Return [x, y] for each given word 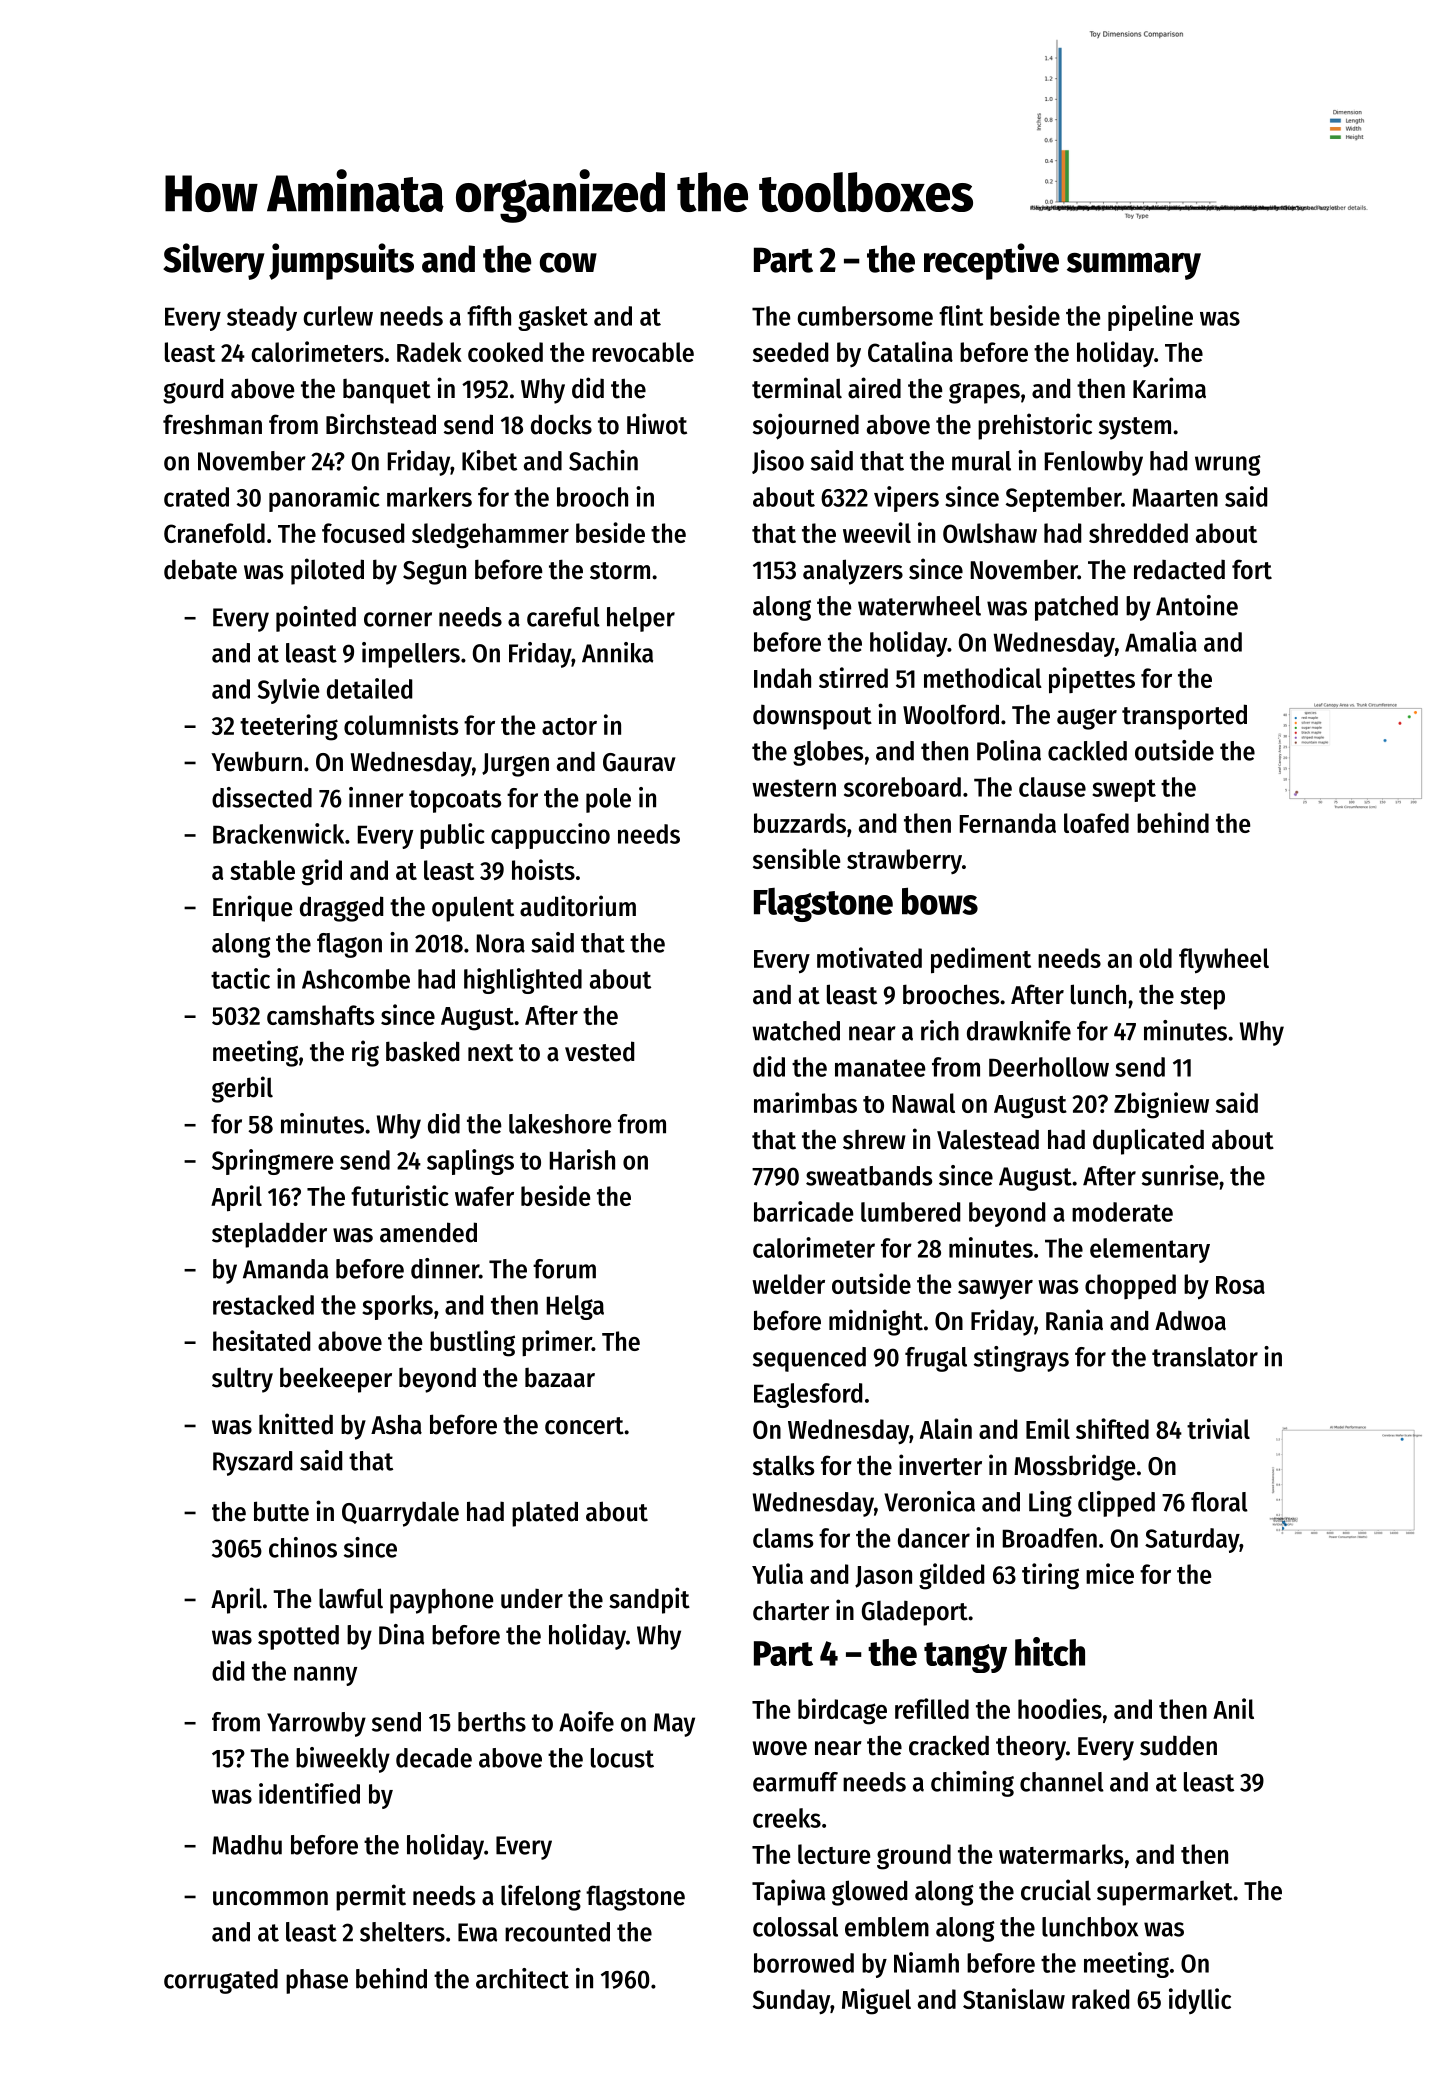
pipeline [1150, 318]
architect [522, 1978]
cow [568, 263]
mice [1110, 1573]
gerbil [242, 1089]
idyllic [1200, 2001]
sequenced [809, 1359]
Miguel [876, 2001]
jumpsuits [341, 261]
